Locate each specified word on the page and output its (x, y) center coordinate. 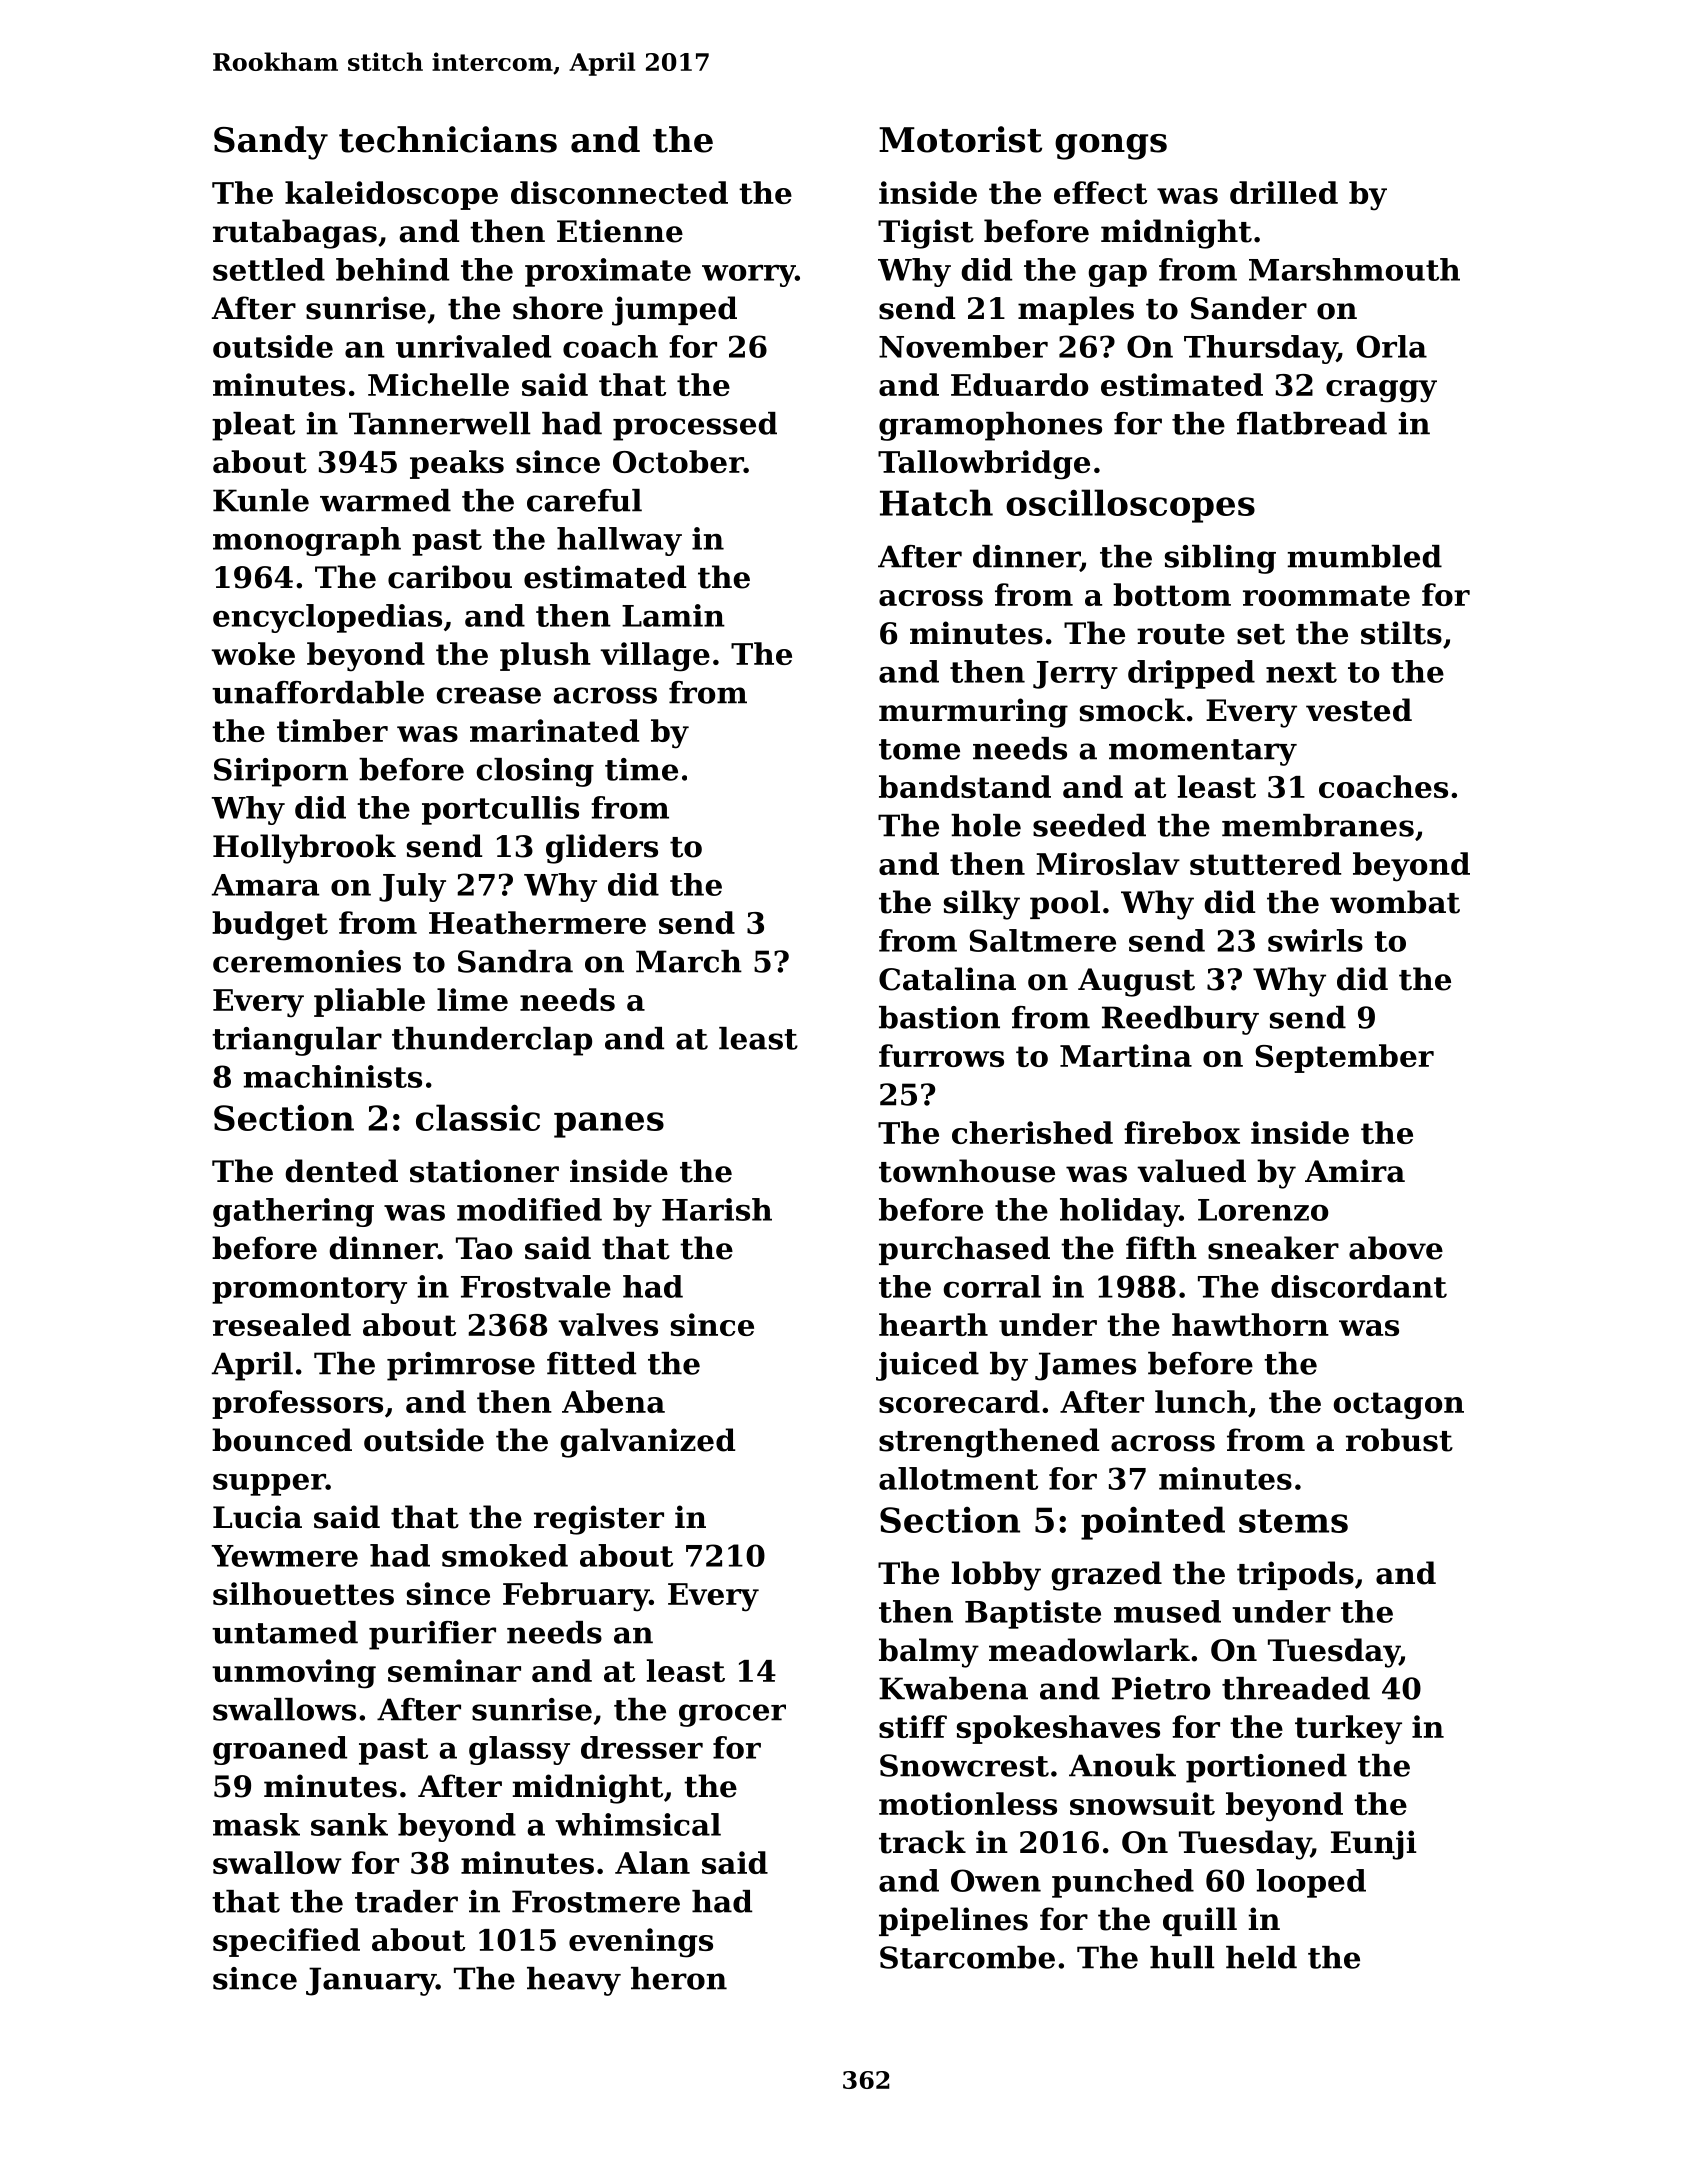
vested (1359, 710)
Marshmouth (1354, 269)
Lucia (257, 1517)
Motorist (960, 139)
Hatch (936, 502)
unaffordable (318, 692)
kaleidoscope (391, 195)
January (371, 1981)
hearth (933, 1324)
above (1396, 1248)
